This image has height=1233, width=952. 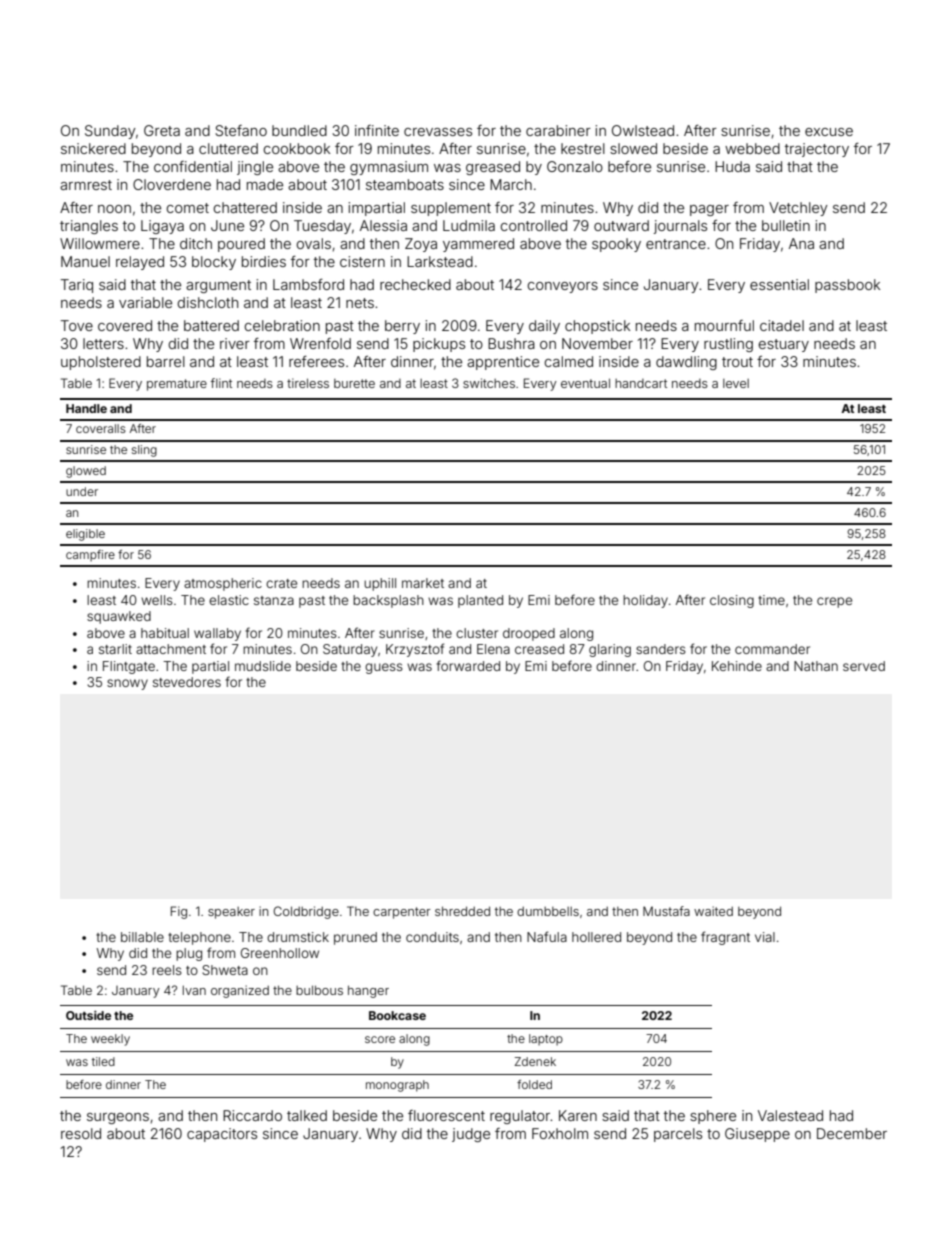 I want to click on level, so click(x=736, y=383).
